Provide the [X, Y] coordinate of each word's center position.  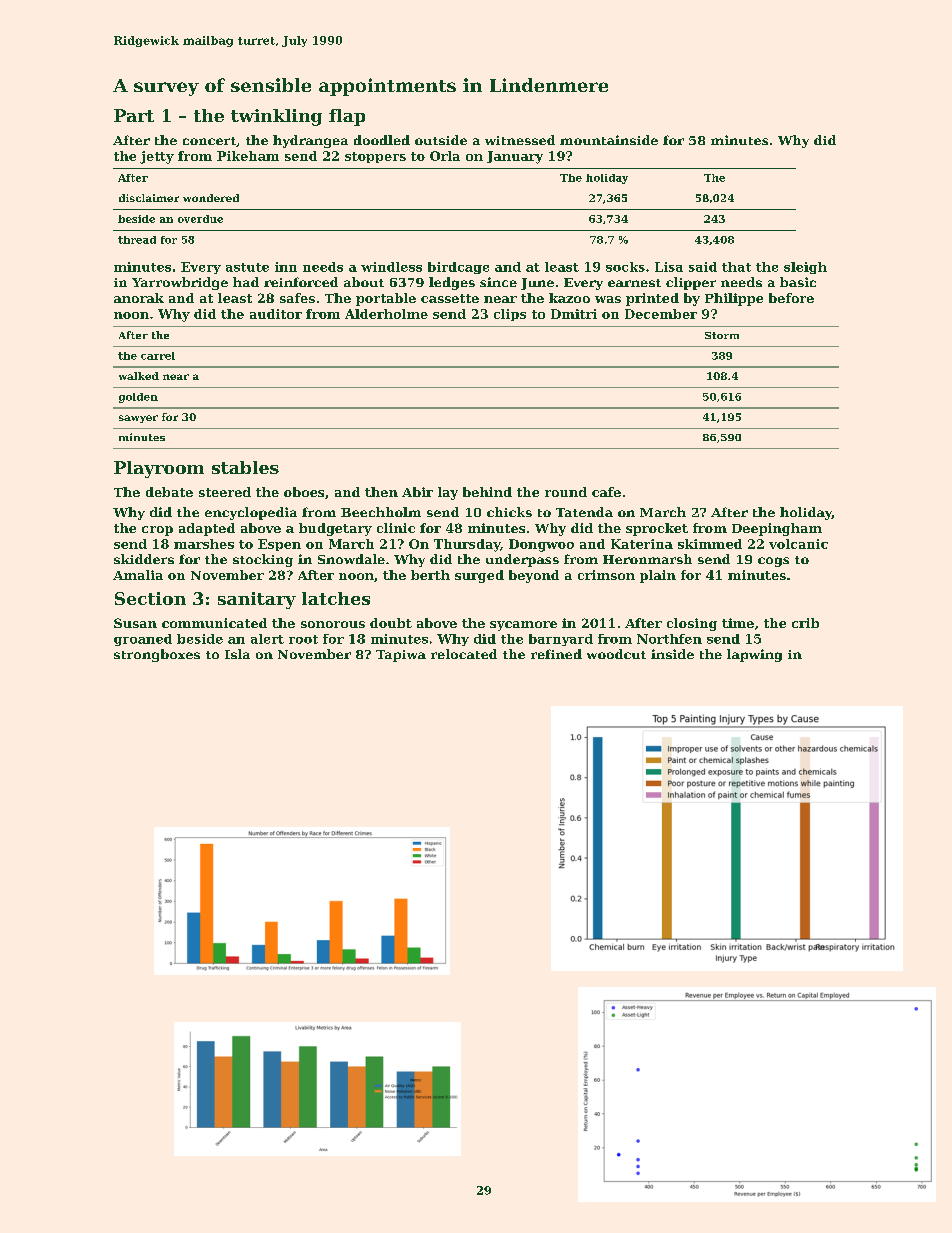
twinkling [276, 117]
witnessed [520, 140]
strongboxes [157, 655]
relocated [464, 654]
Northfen [669, 639]
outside [441, 140]
